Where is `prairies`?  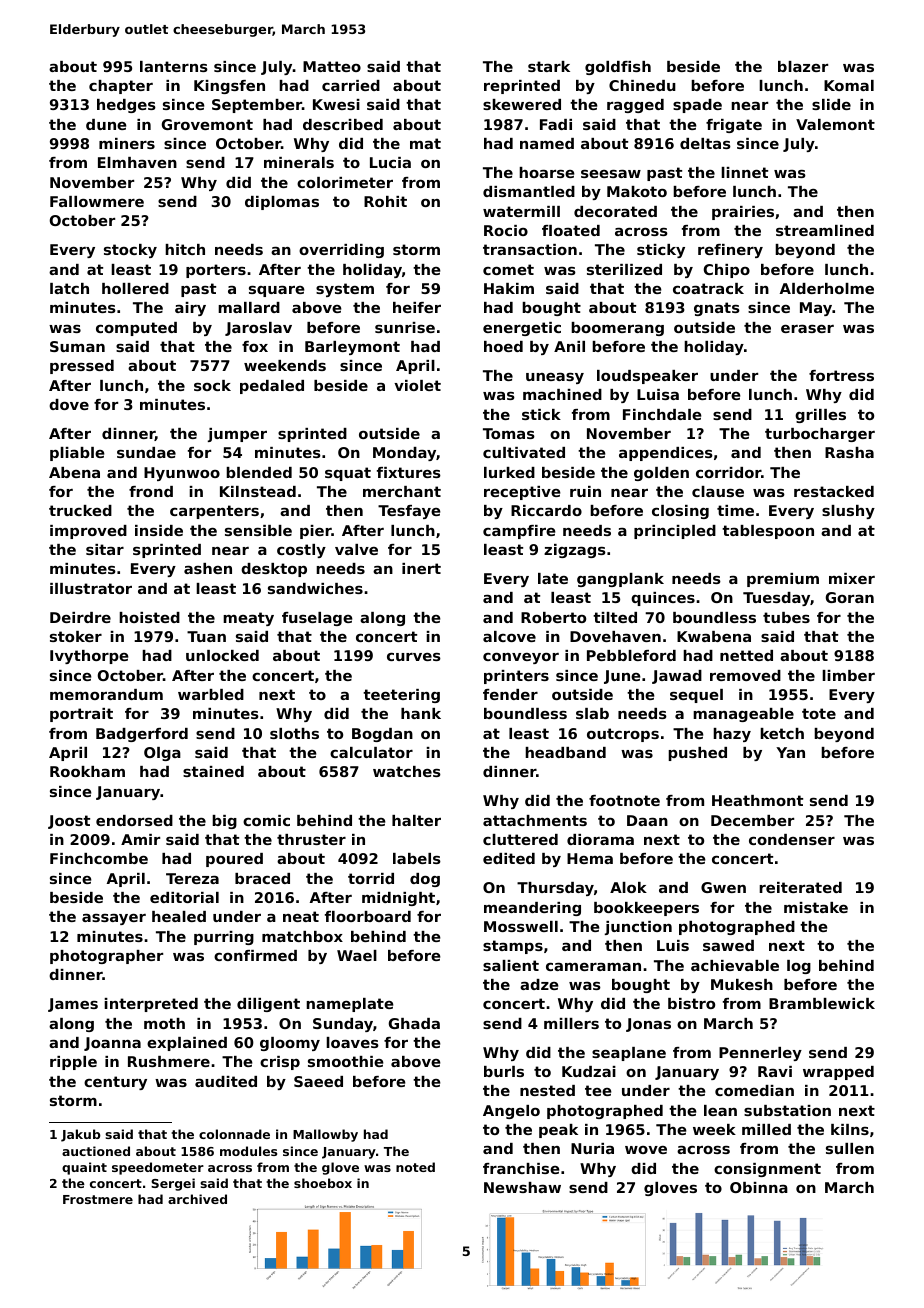
prairies is located at coordinates (743, 213).
